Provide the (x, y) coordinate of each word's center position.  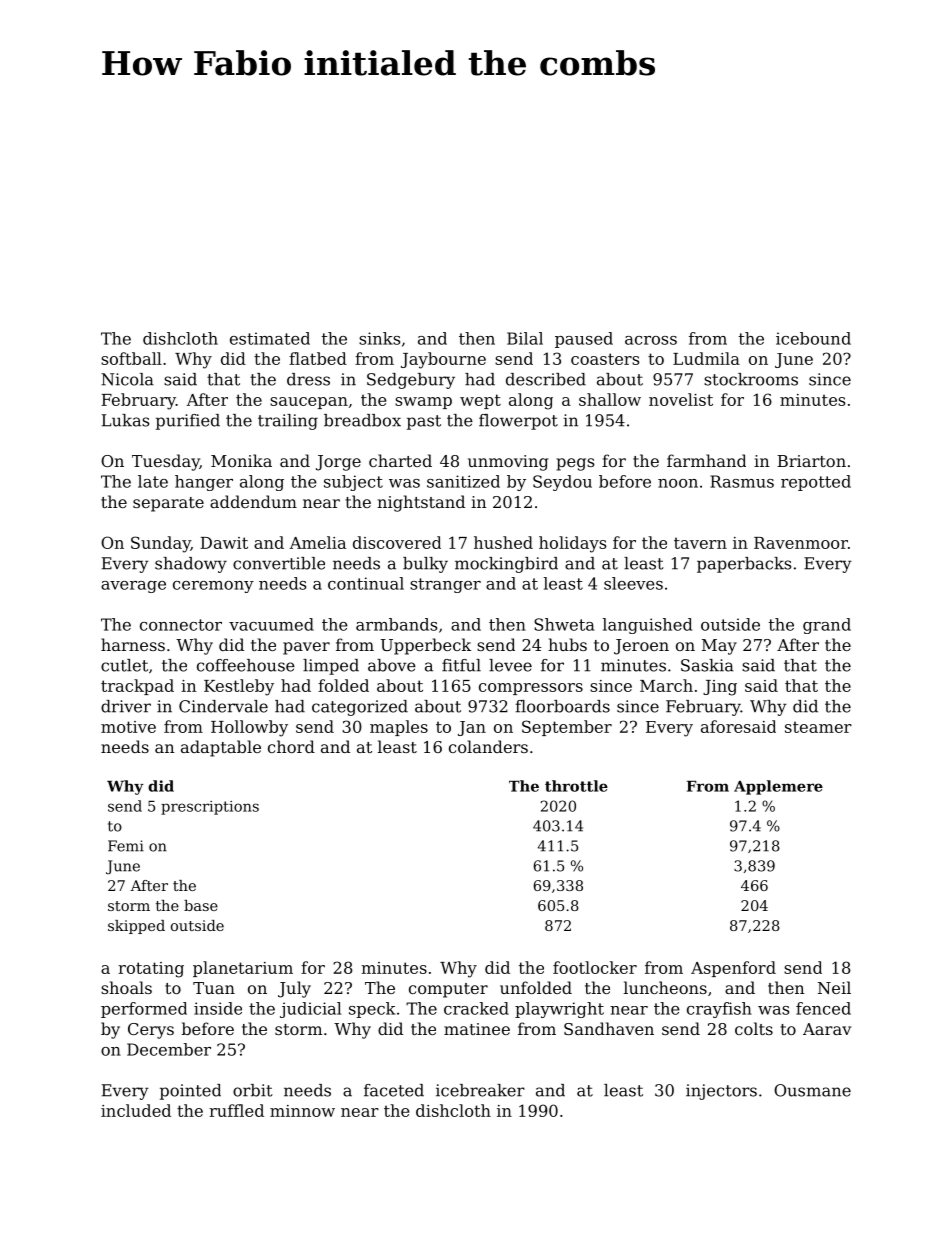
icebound (813, 338)
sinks (379, 338)
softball (131, 358)
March (666, 685)
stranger (445, 585)
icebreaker (480, 1090)
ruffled (236, 1110)
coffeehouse (246, 665)
